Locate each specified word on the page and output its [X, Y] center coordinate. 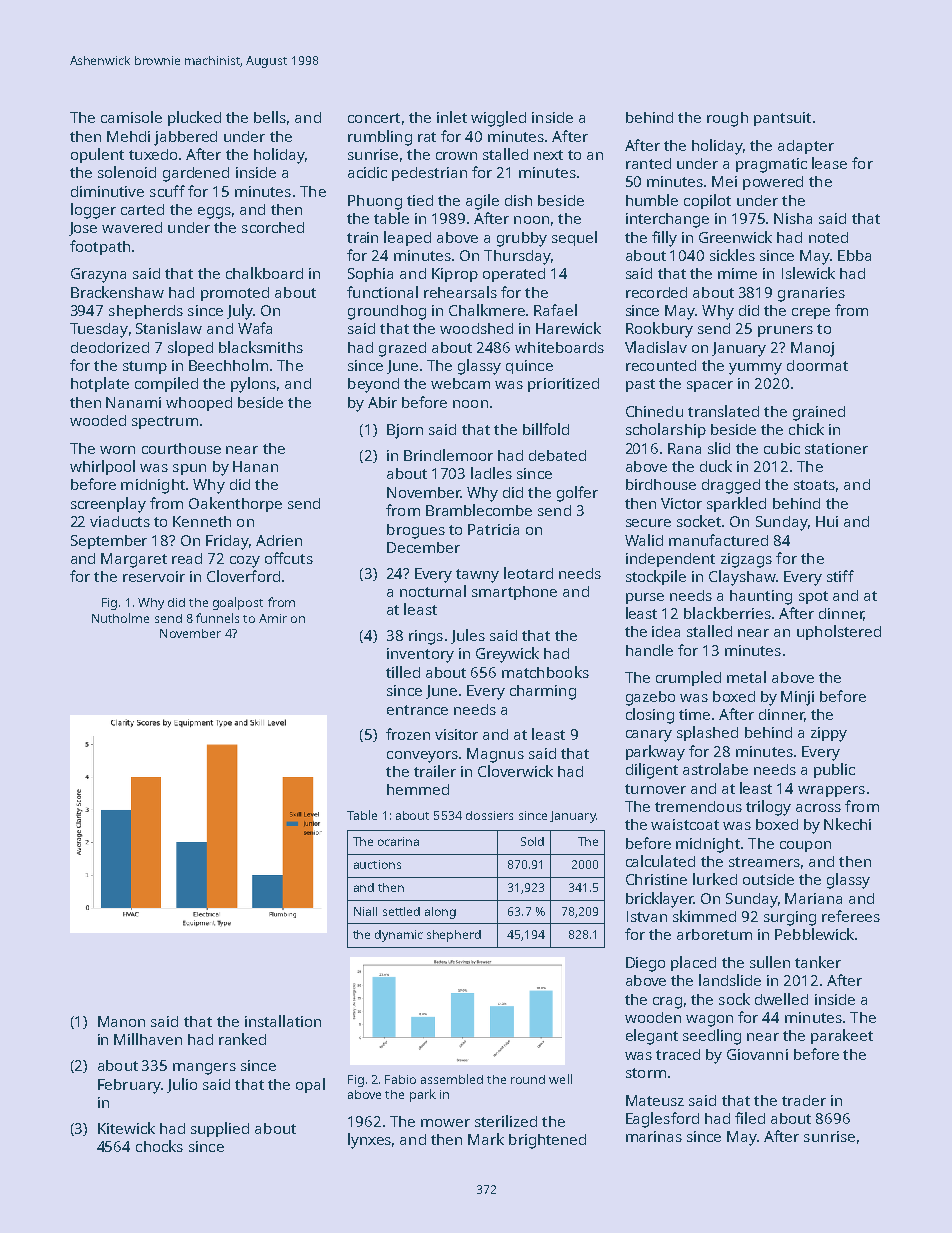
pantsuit [782, 119]
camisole [131, 117]
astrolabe [715, 769]
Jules [468, 636]
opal [310, 1085]
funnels [217, 618]
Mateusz [655, 1100]
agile [482, 202]
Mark [486, 1139]
